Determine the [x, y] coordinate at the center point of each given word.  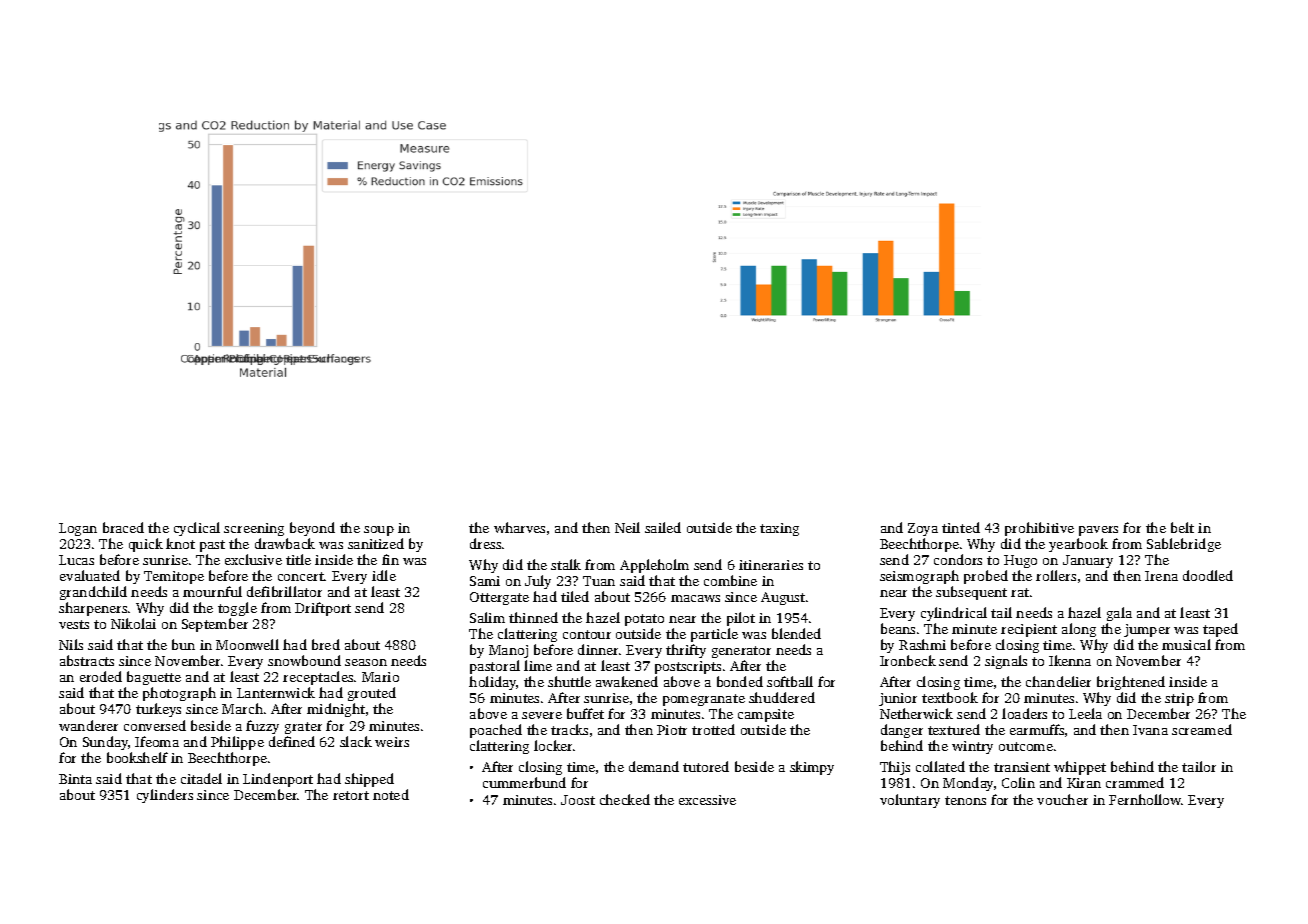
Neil [627, 527]
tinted [961, 527]
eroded [101, 676]
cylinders [165, 796]
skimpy [812, 768]
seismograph [919, 577]
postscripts [688, 667]
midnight [336, 710]
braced [123, 527]
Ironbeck [908, 660]
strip [1179, 699]
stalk [566, 564]
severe [542, 715]
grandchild [93, 593]
